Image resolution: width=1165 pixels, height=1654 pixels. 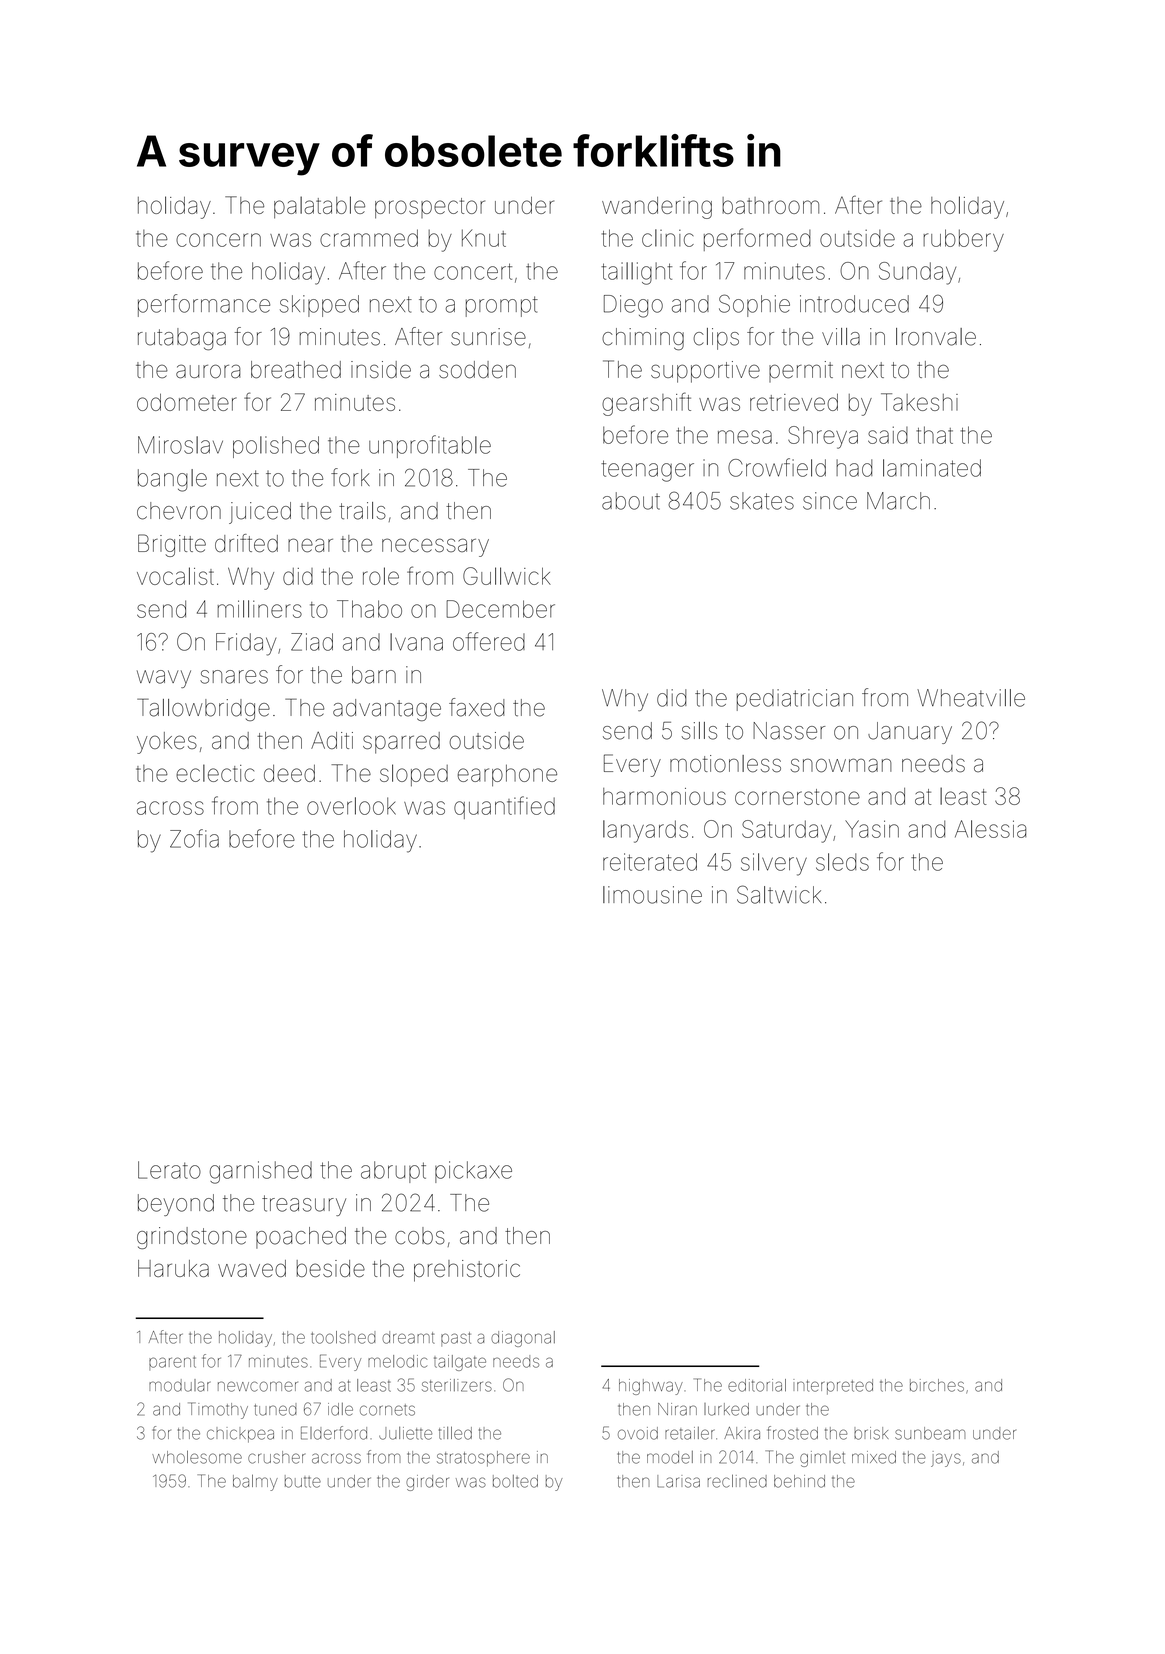 What do you see at coordinates (934, 435) in the page?
I see `that` at bounding box center [934, 435].
